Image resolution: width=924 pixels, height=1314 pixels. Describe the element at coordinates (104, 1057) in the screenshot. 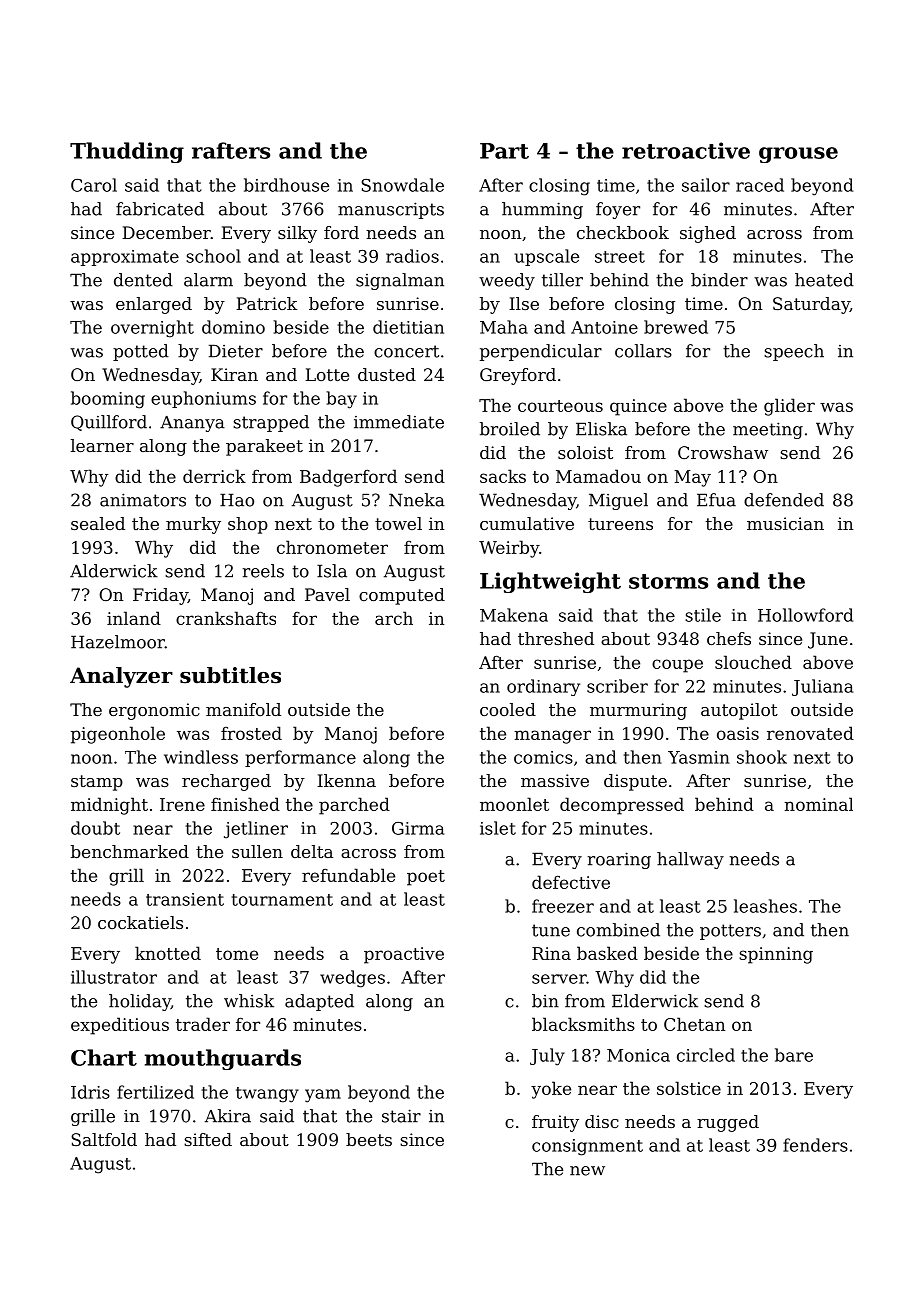

I see `Chart` at that location.
